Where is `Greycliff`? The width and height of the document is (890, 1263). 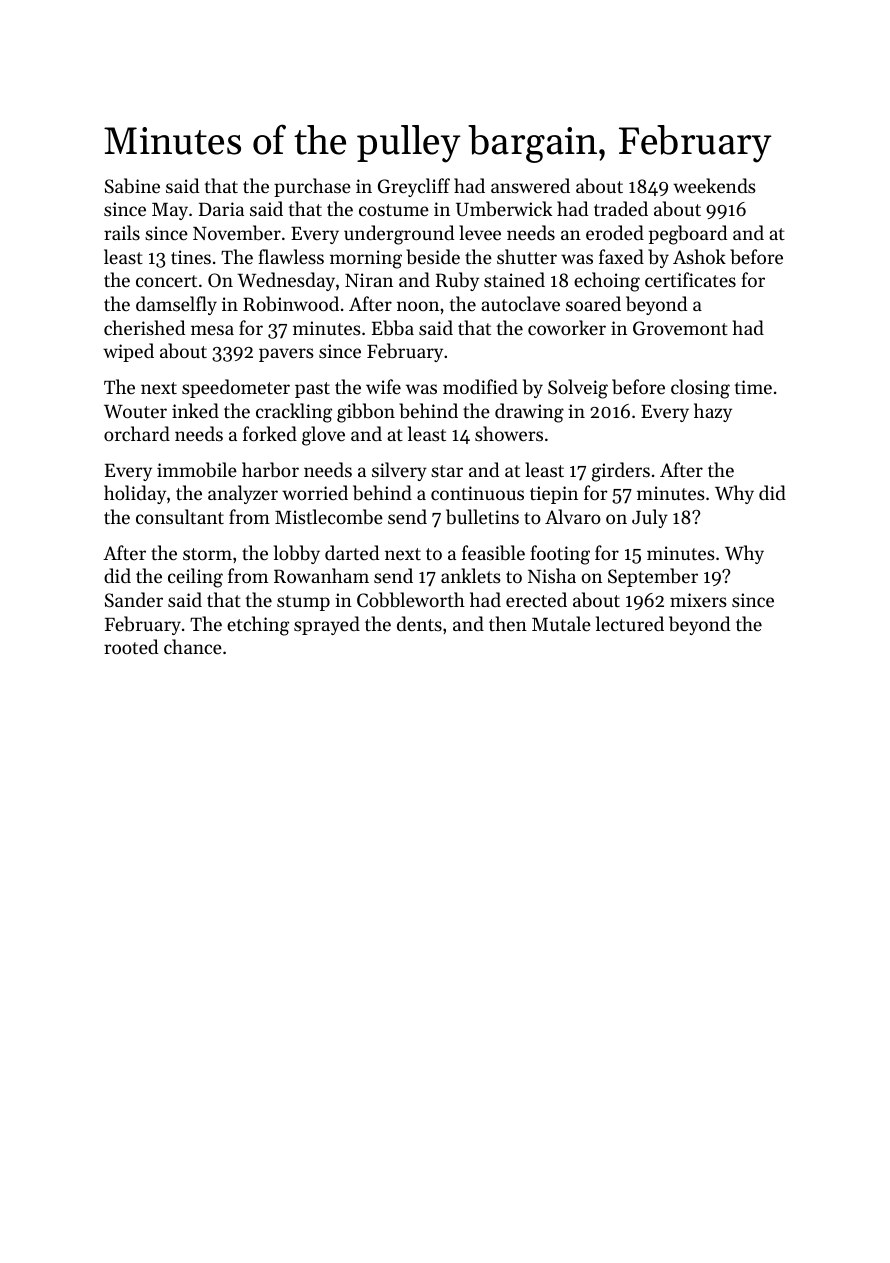 Greycliff is located at coordinates (414, 187).
